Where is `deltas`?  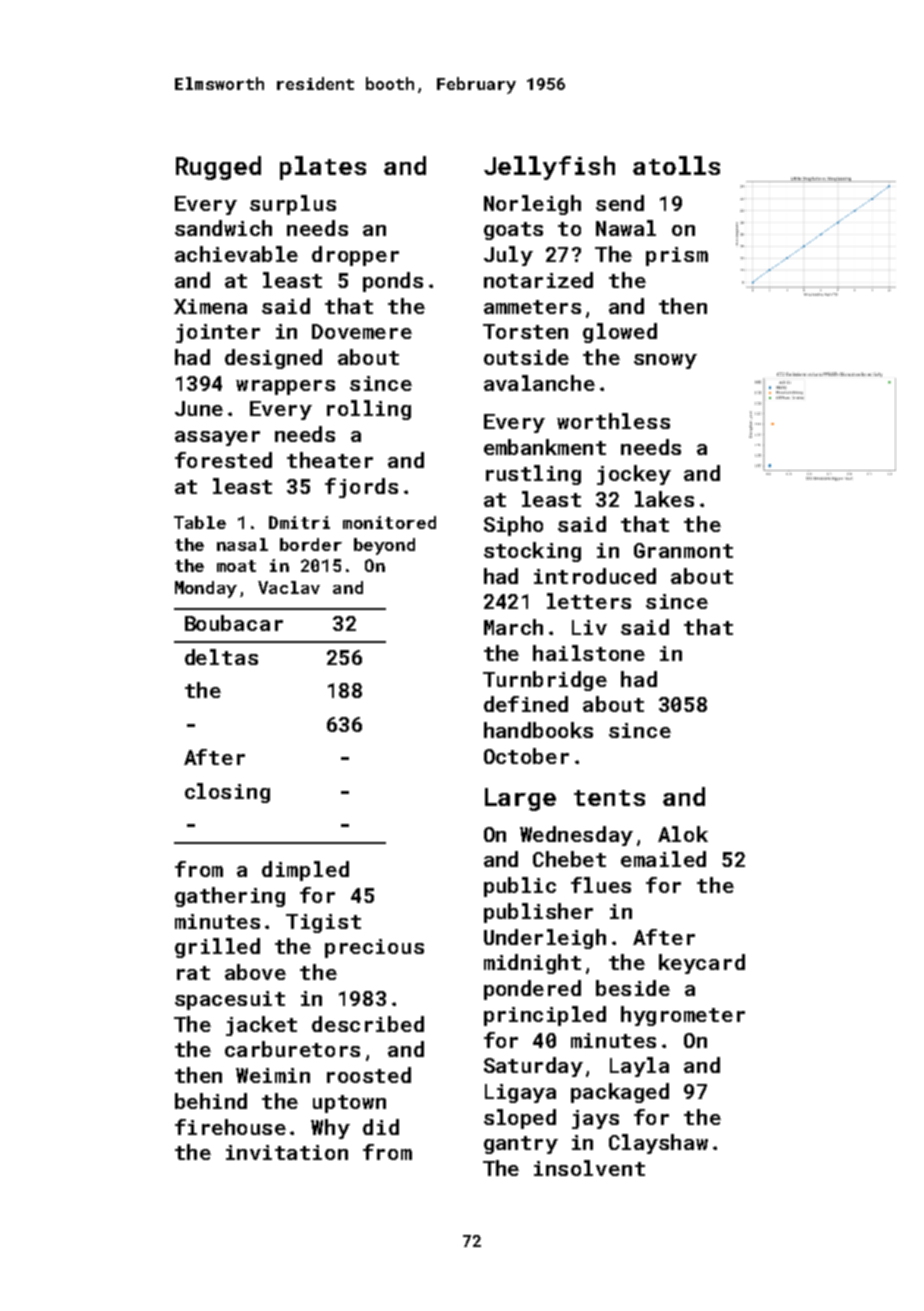 deltas is located at coordinates (221, 657).
